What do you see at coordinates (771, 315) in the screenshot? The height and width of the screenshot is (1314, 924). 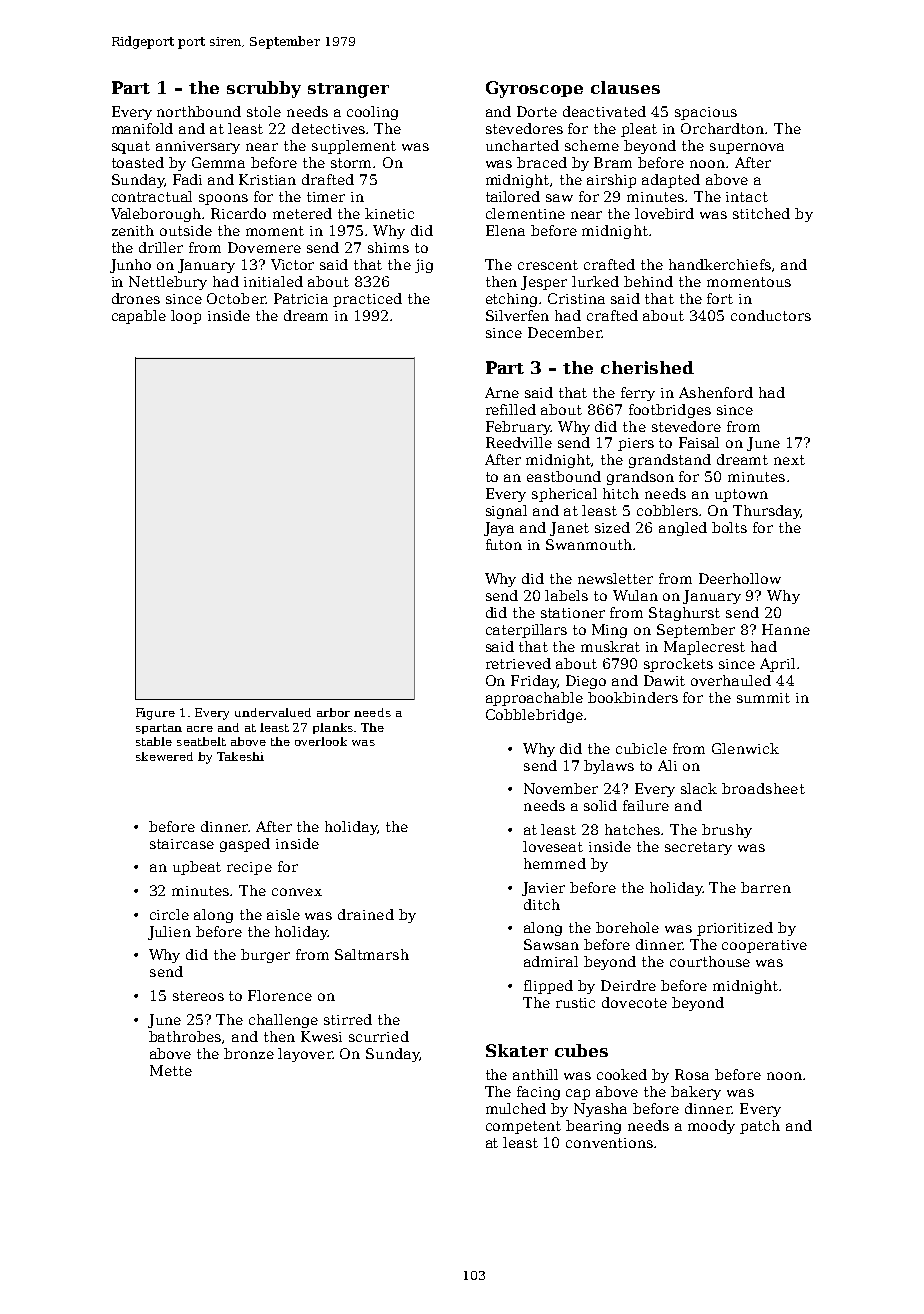 I see `conductors` at bounding box center [771, 315].
